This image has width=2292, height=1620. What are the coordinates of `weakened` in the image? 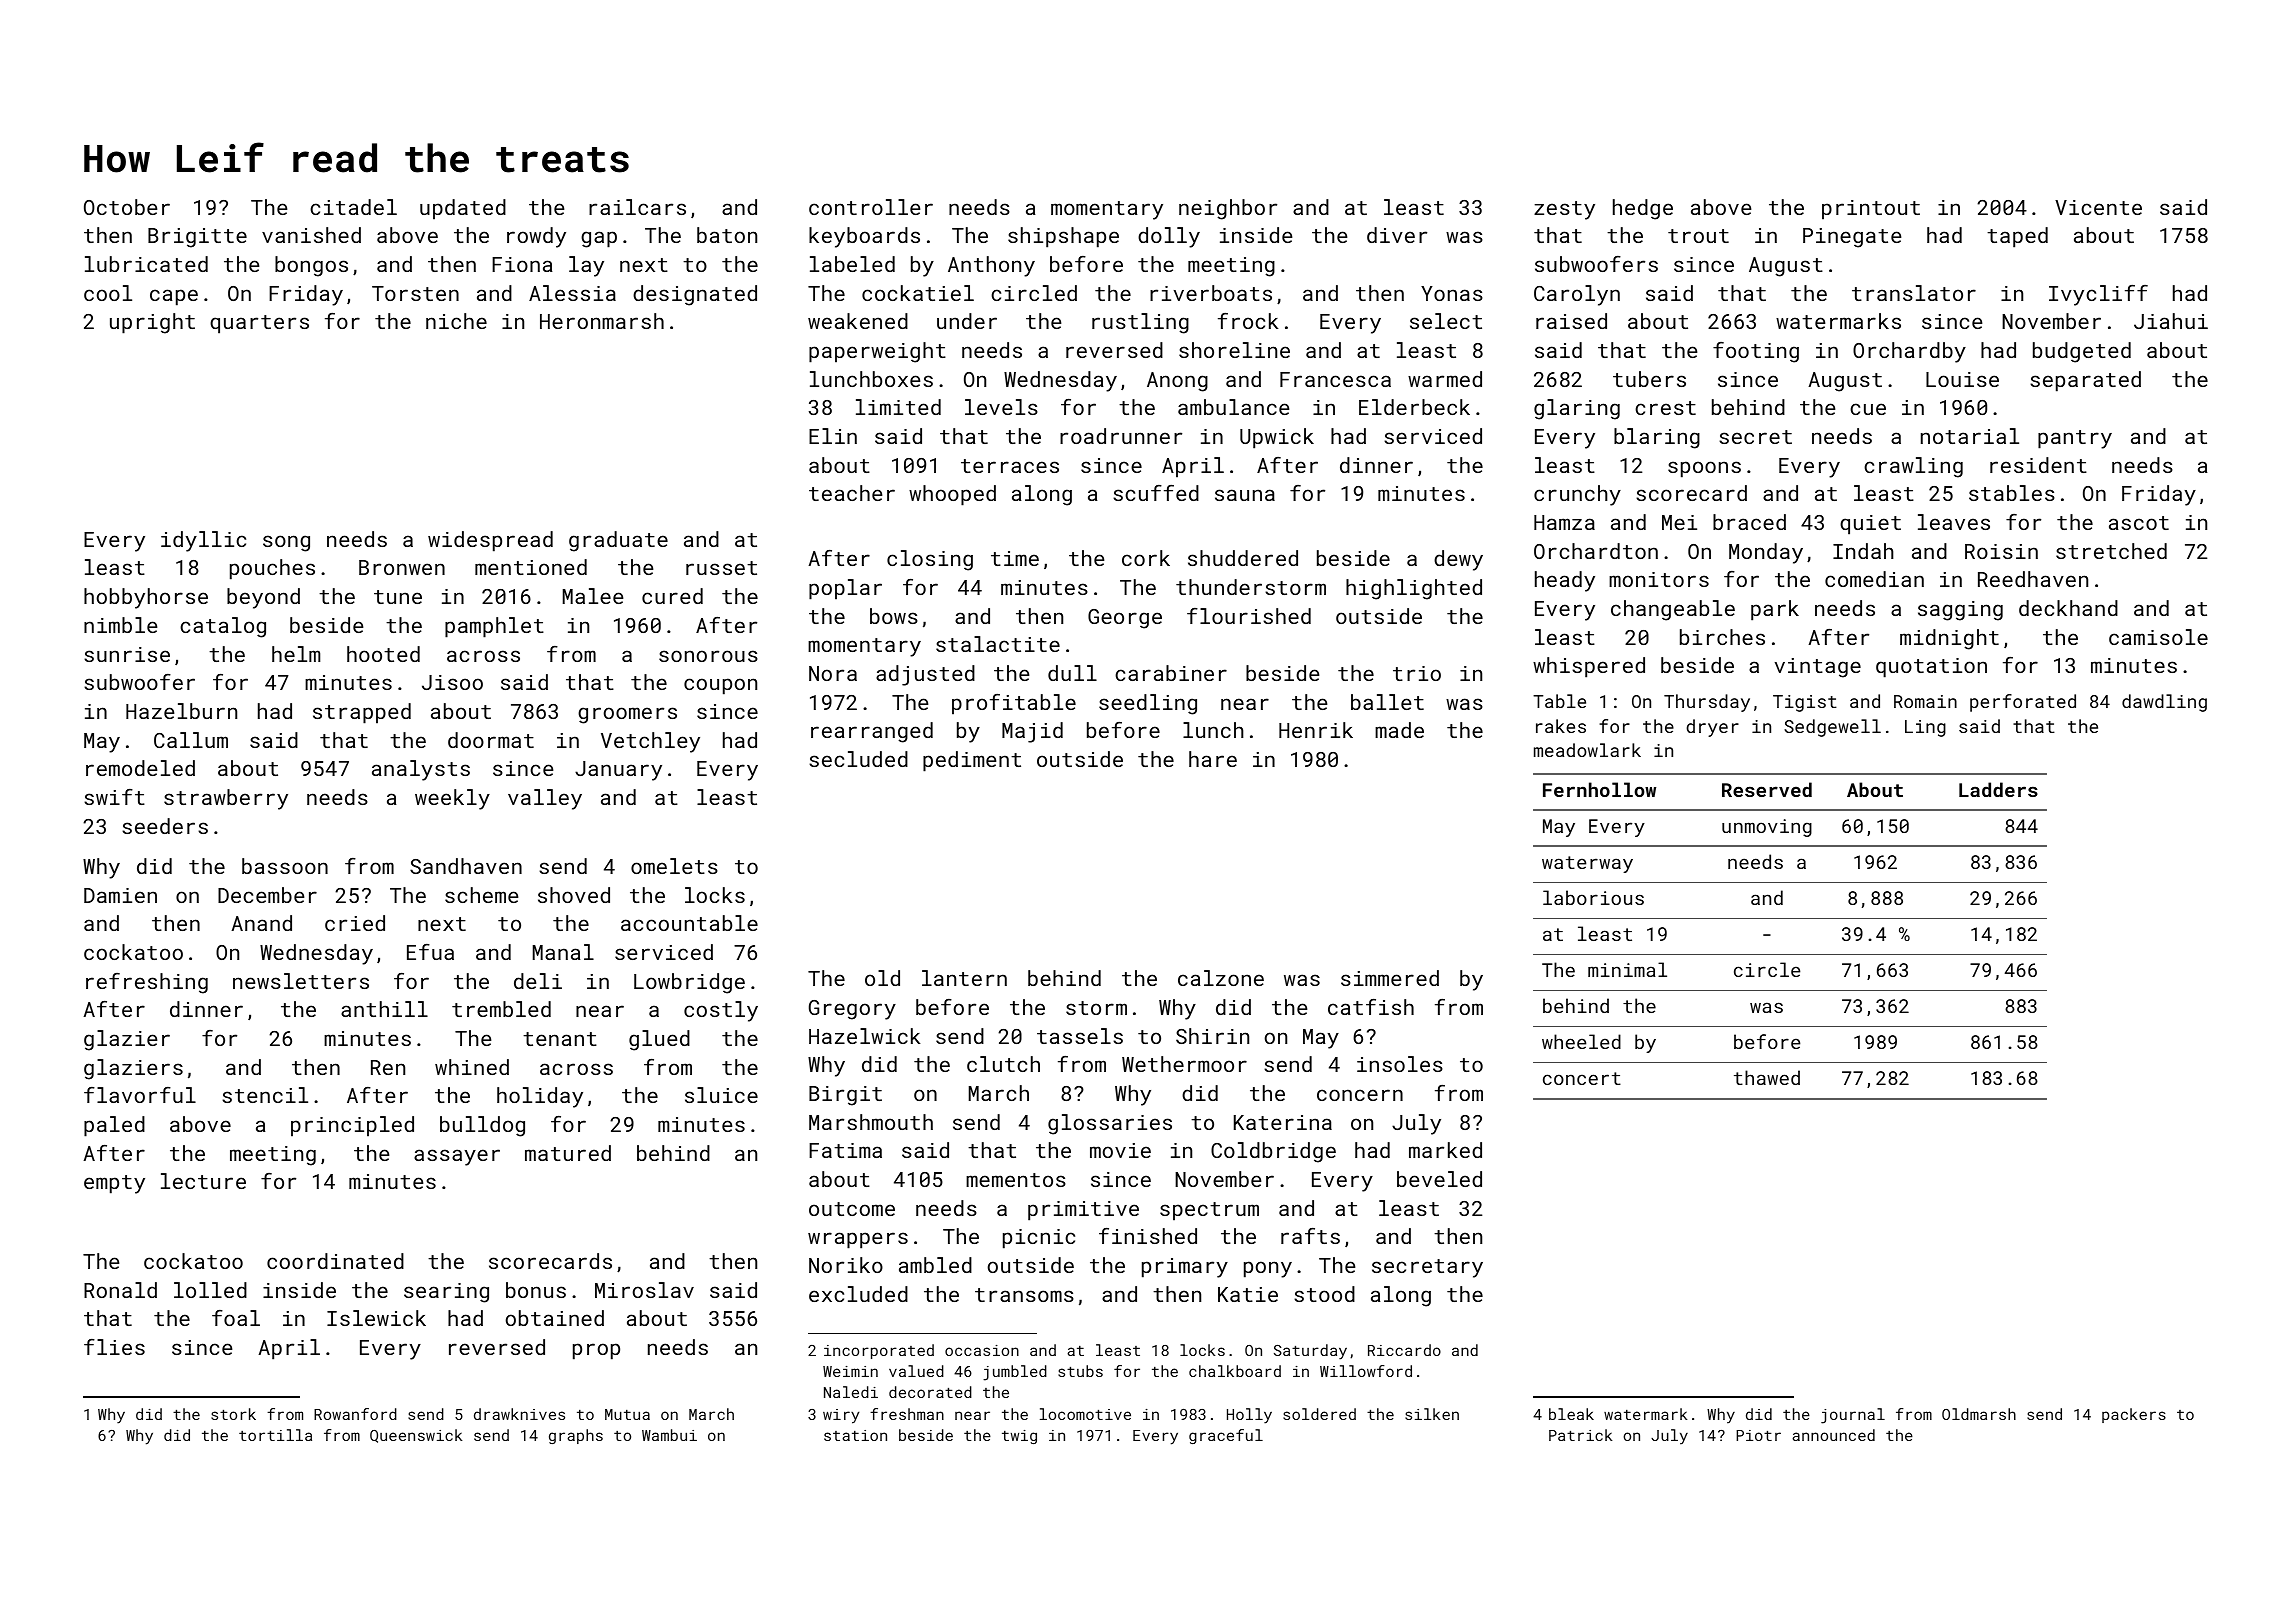 It's located at (858, 321).
